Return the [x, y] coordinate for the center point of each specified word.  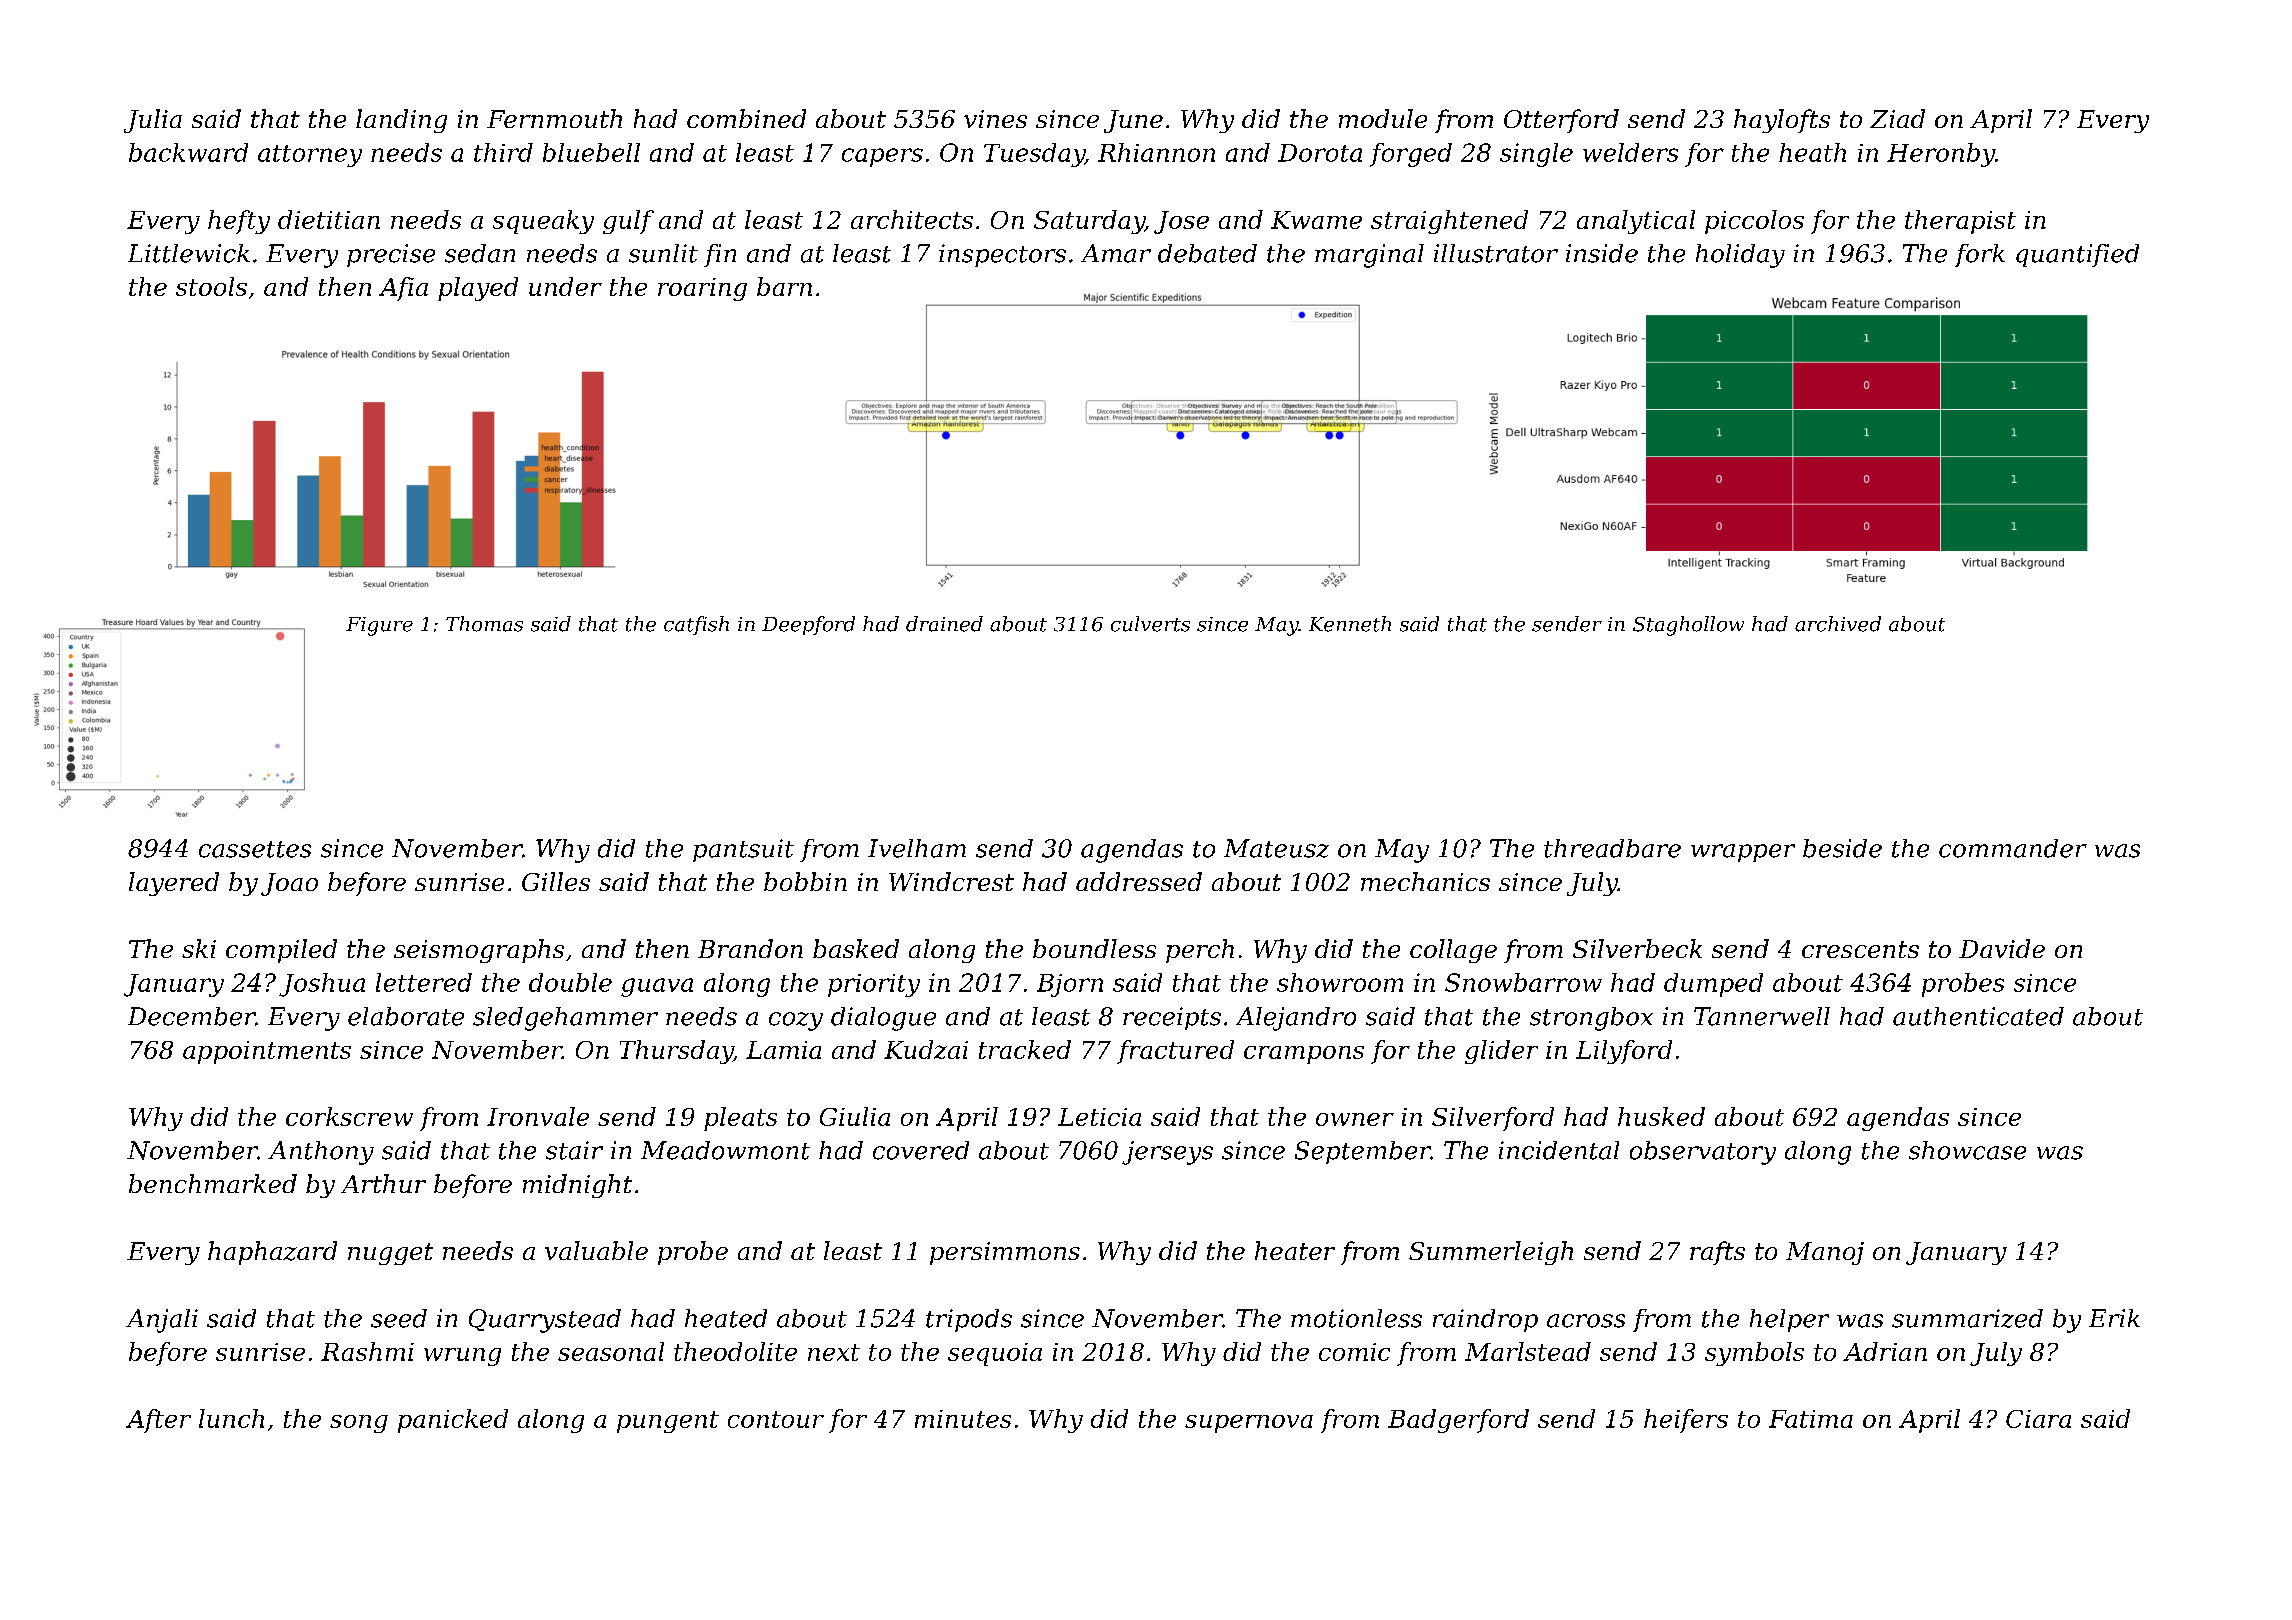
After [158, 1421]
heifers [1686, 1421]
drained [944, 624]
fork [1980, 255]
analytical [1636, 222]
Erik [2114, 1318]
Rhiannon [1156, 152]
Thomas [484, 624]
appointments [267, 1052]
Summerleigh [1491, 1253]
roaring [702, 289]
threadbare [1612, 848]
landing [401, 121]
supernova [1249, 1424]
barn [784, 286]
